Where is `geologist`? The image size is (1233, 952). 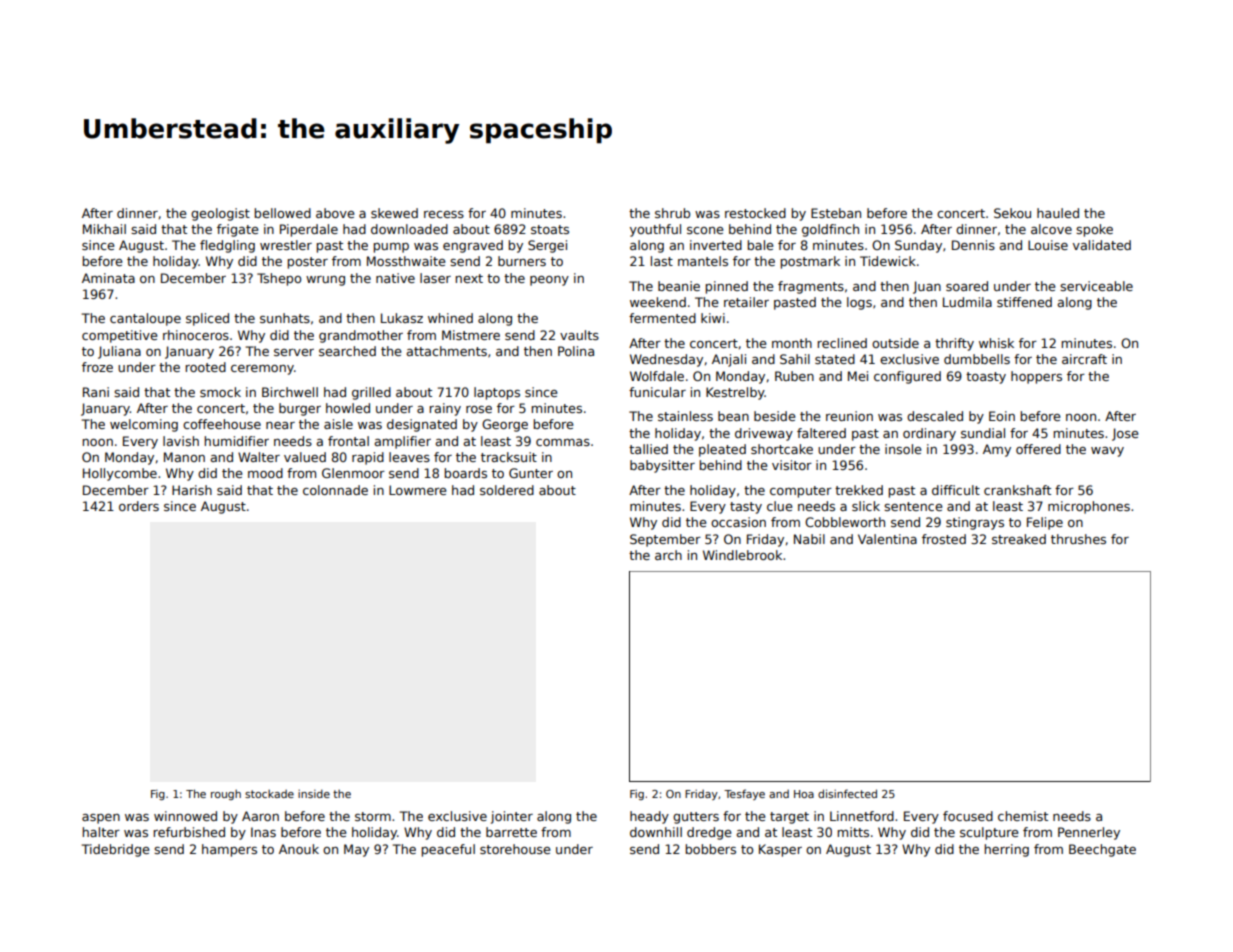
geologist is located at coordinates (220, 214).
